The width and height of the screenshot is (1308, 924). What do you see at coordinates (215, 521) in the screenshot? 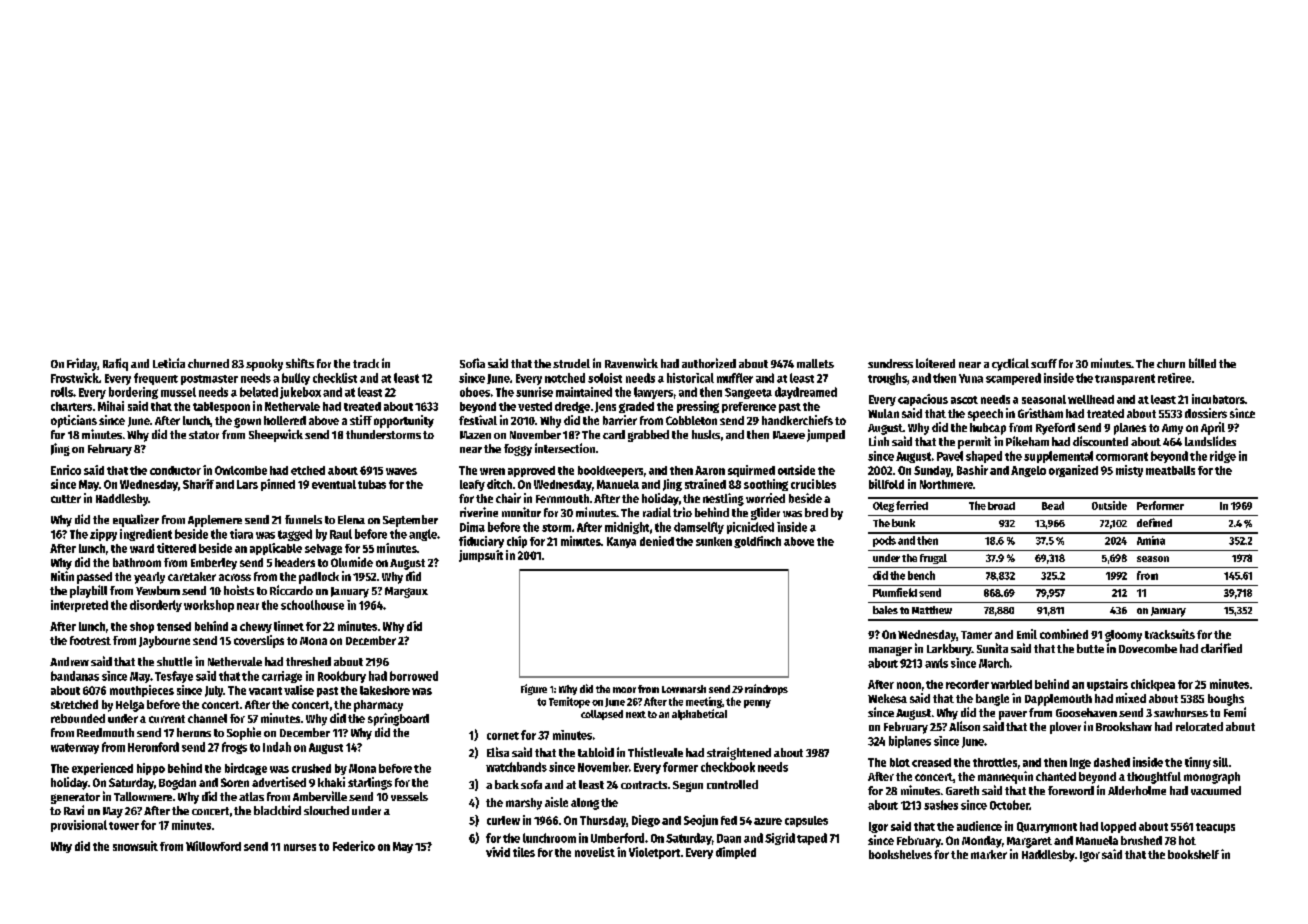
I see `Applemere` at bounding box center [215, 521].
